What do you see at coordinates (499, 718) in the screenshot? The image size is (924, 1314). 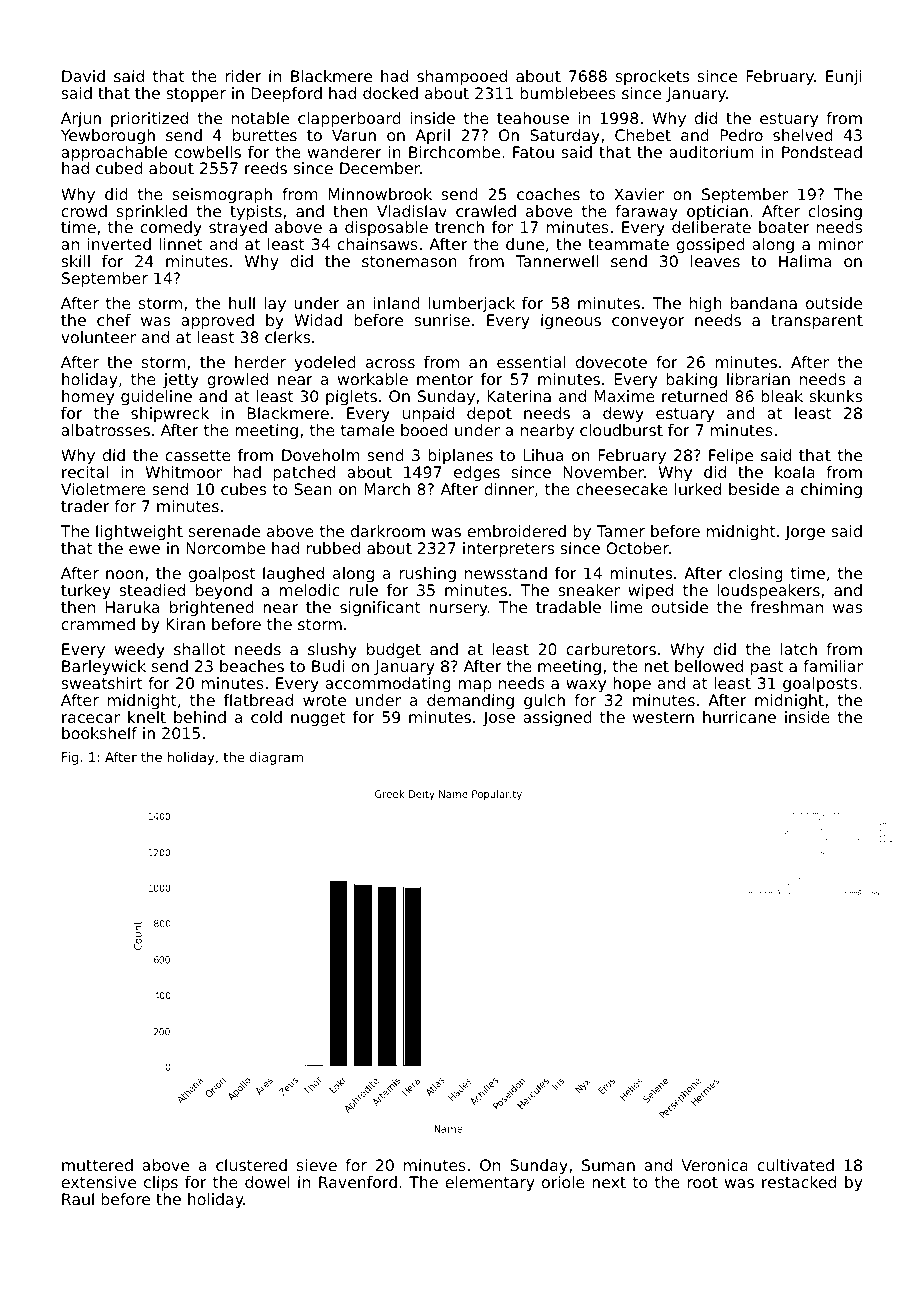 I see `Jose` at bounding box center [499, 718].
